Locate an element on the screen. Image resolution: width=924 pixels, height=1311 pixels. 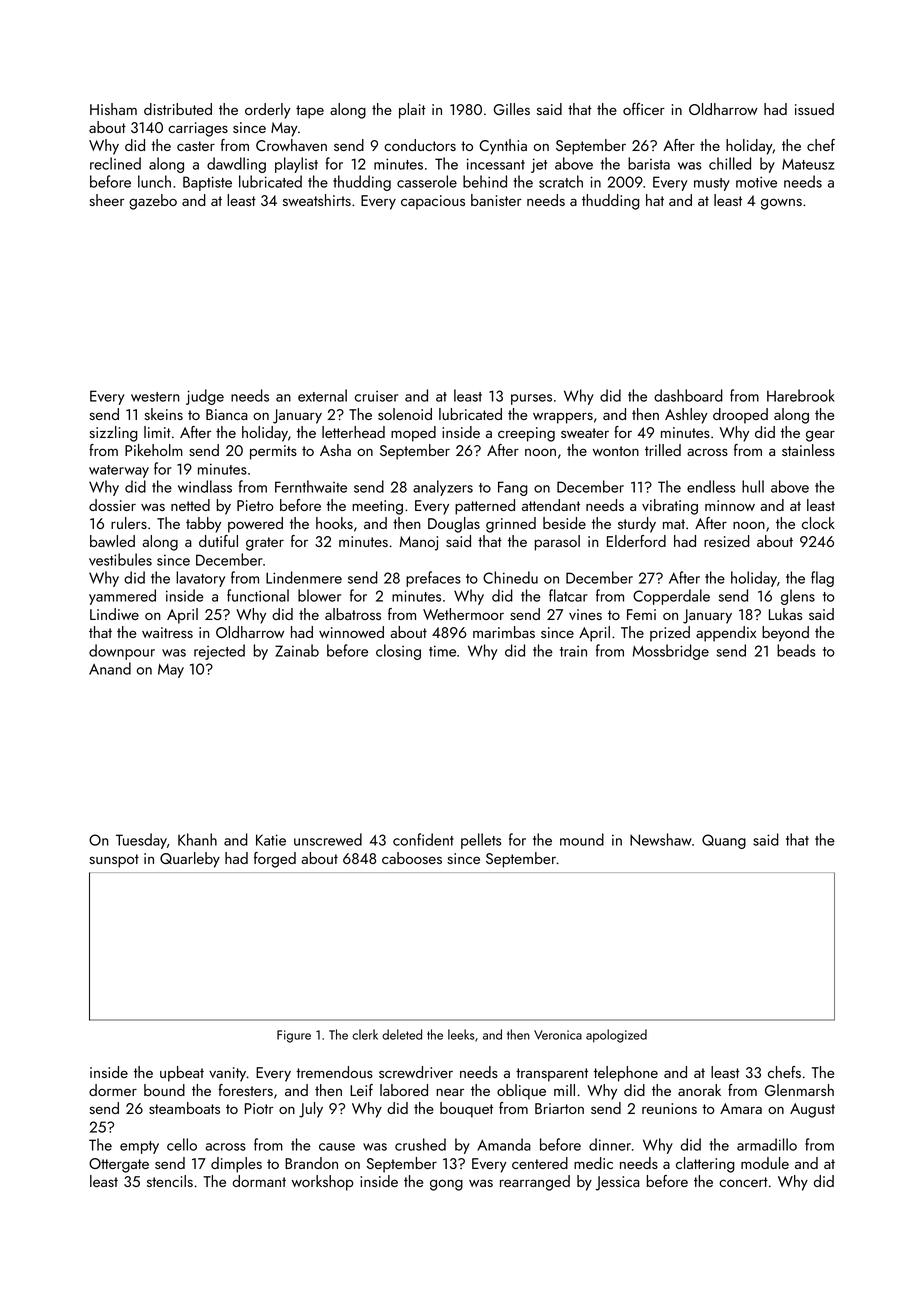
Khanh is located at coordinates (197, 839).
